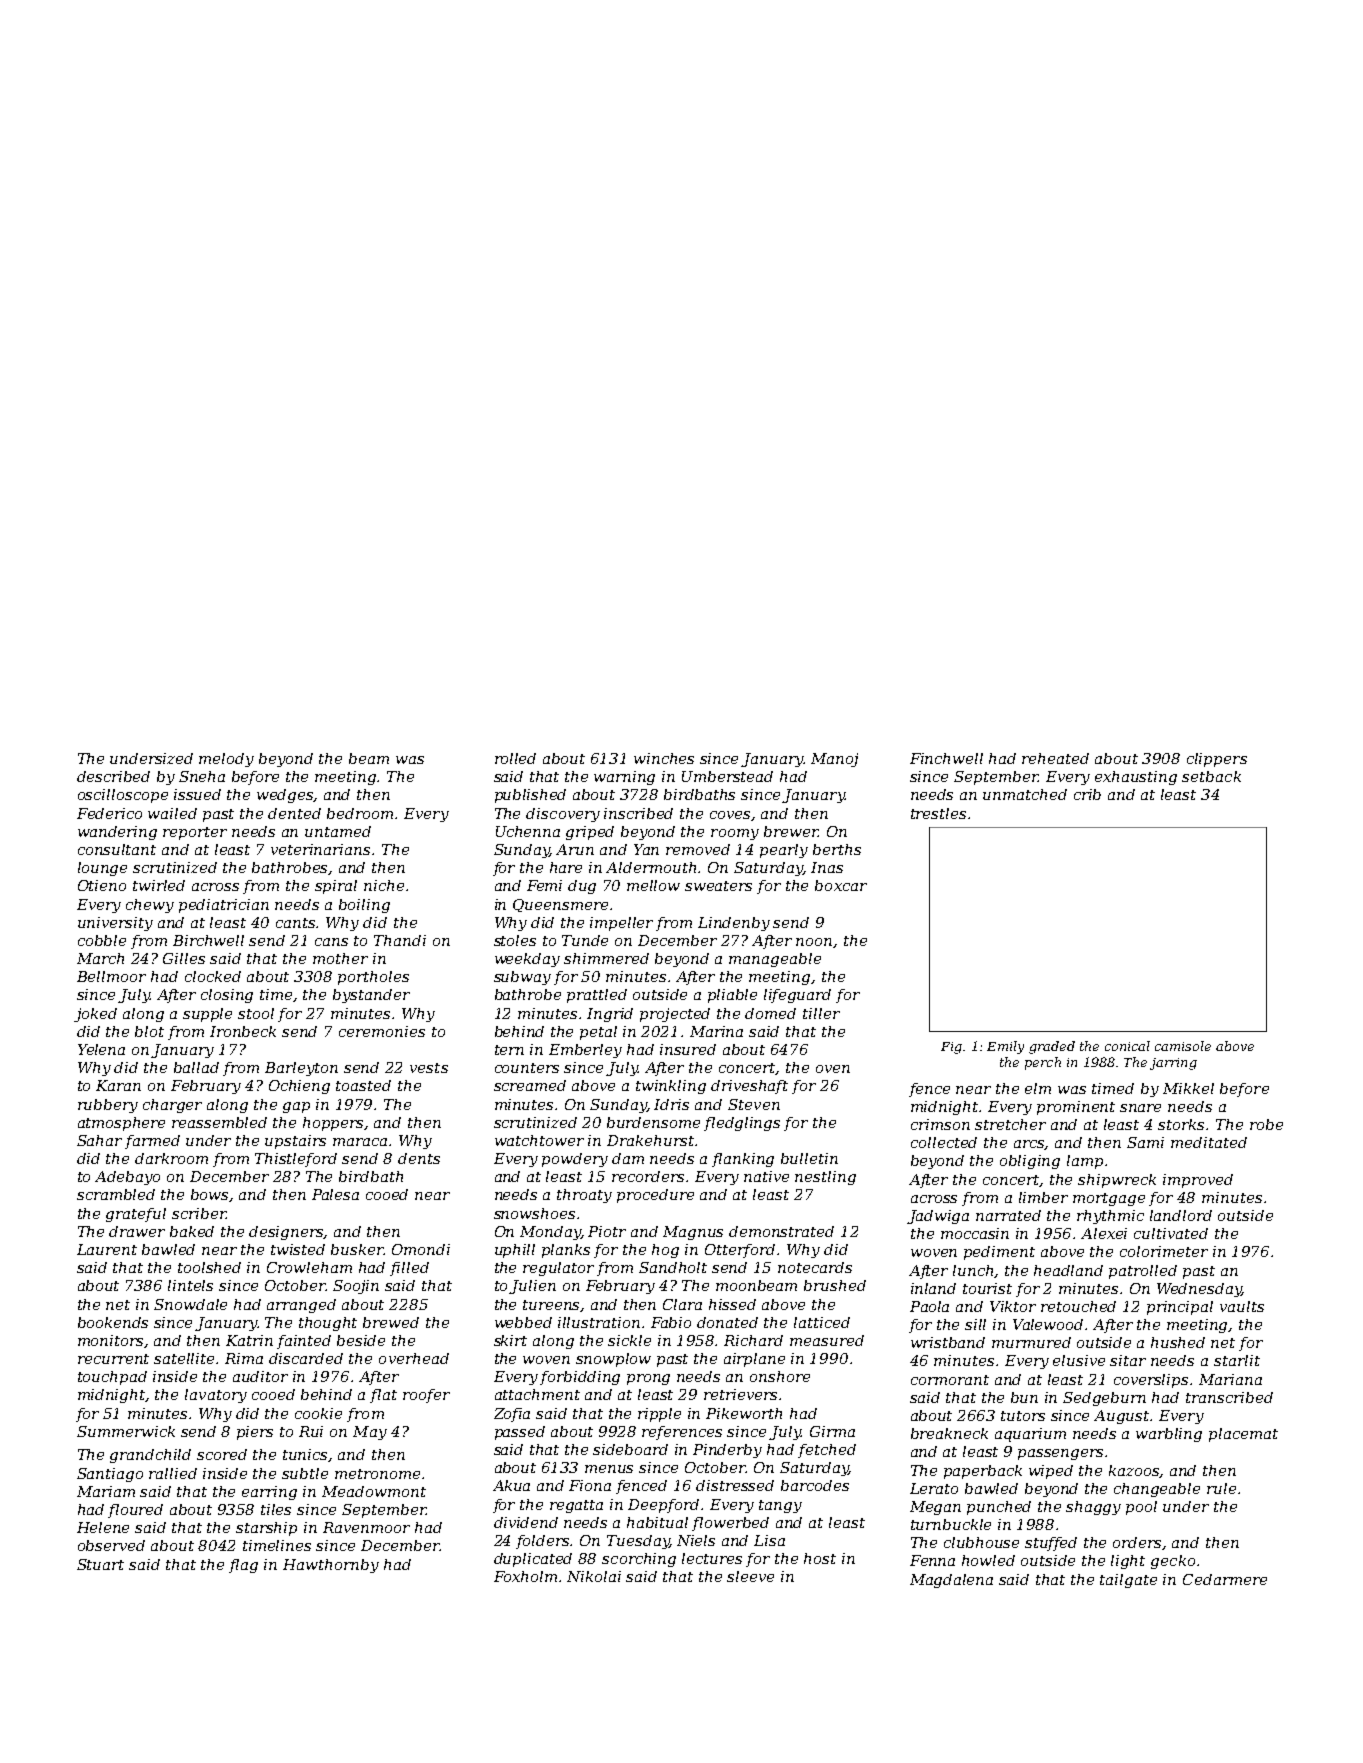 The height and width of the screenshot is (1763, 1363). Describe the element at coordinates (1217, 760) in the screenshot. I see `clippers` at that location.
